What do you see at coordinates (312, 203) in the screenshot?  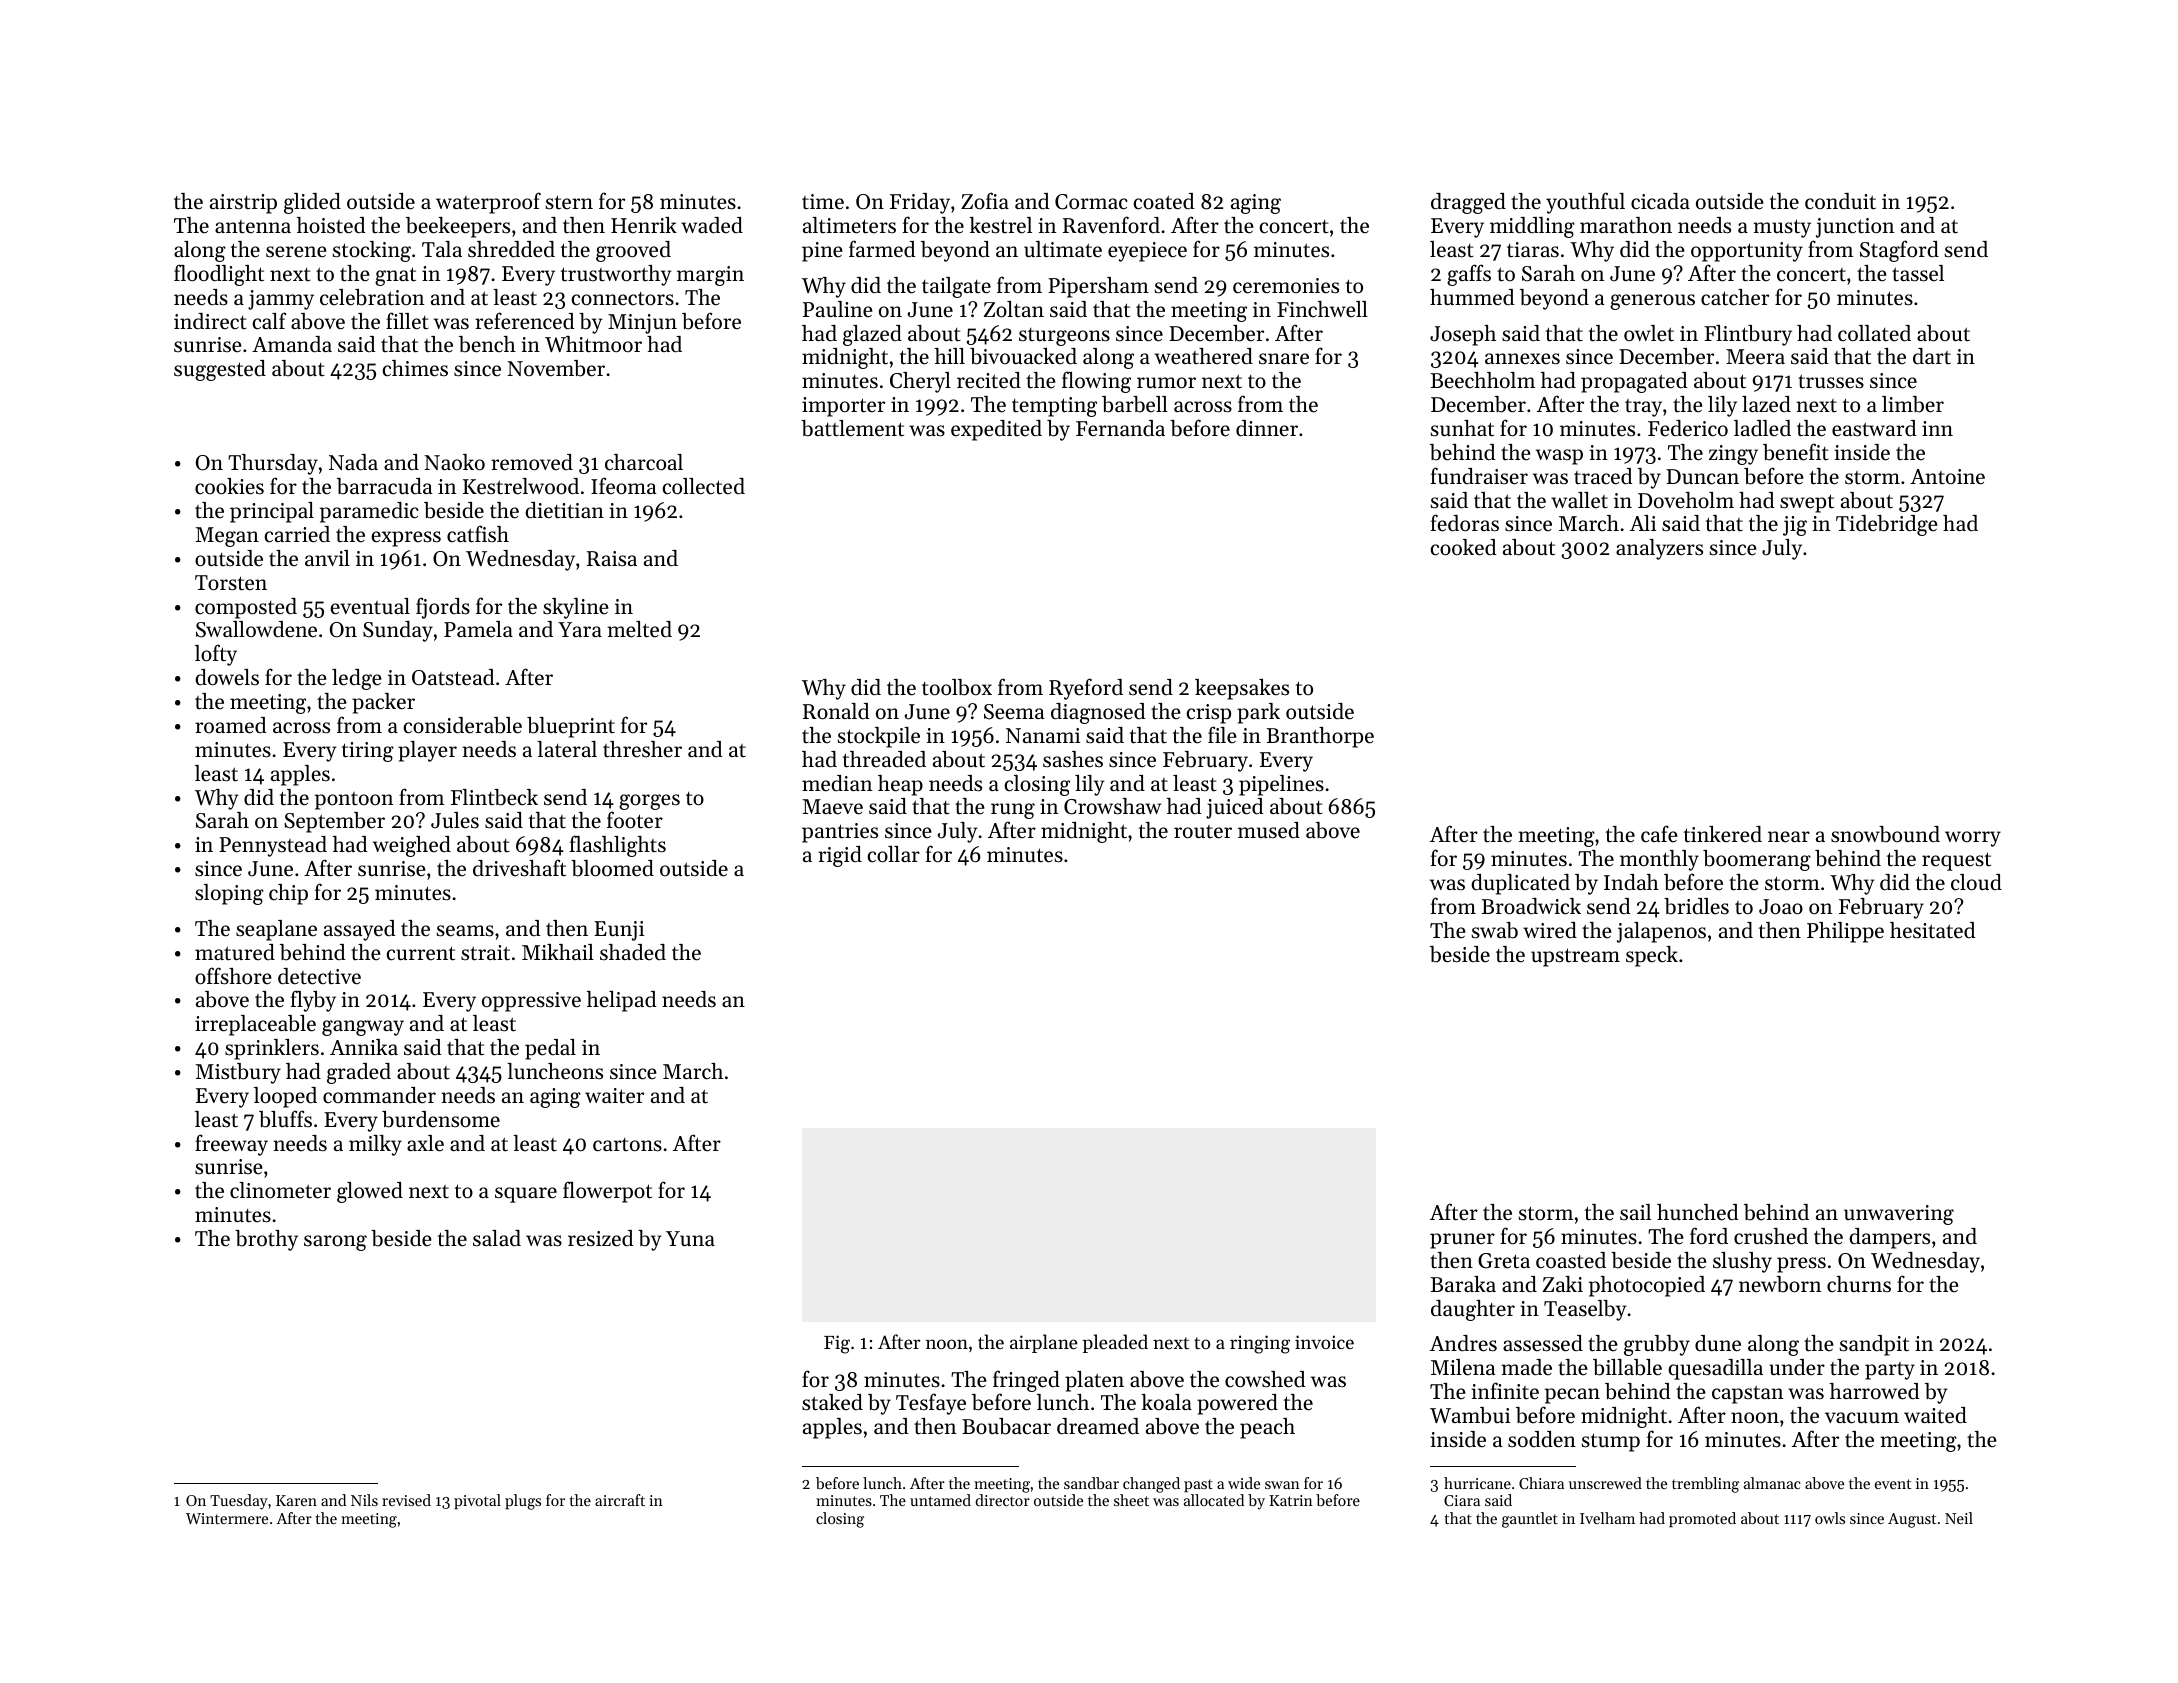 I see `glided` at bounding box center [312, 203].
